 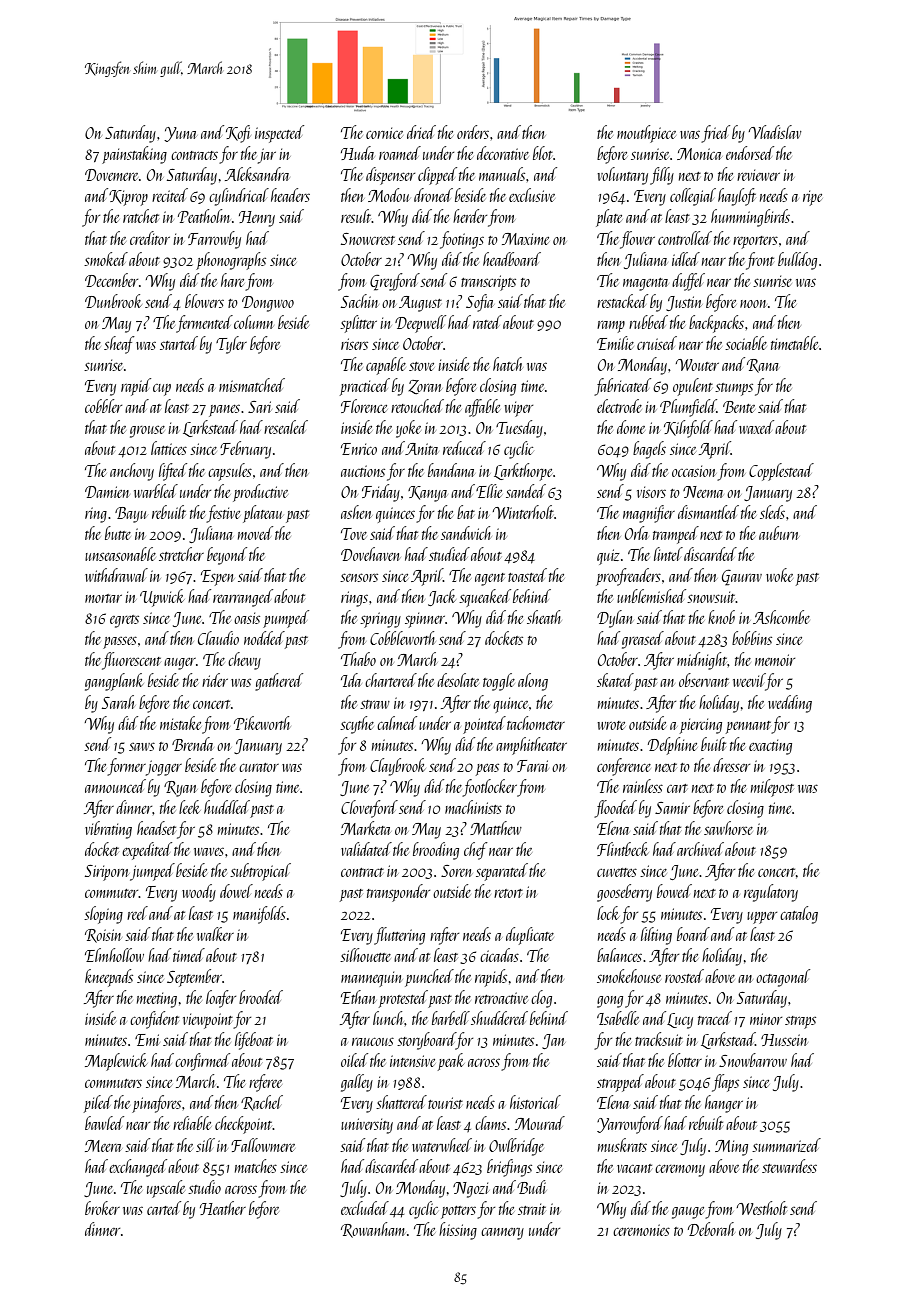 I want to click on saws, so click(x=142, y=746).
